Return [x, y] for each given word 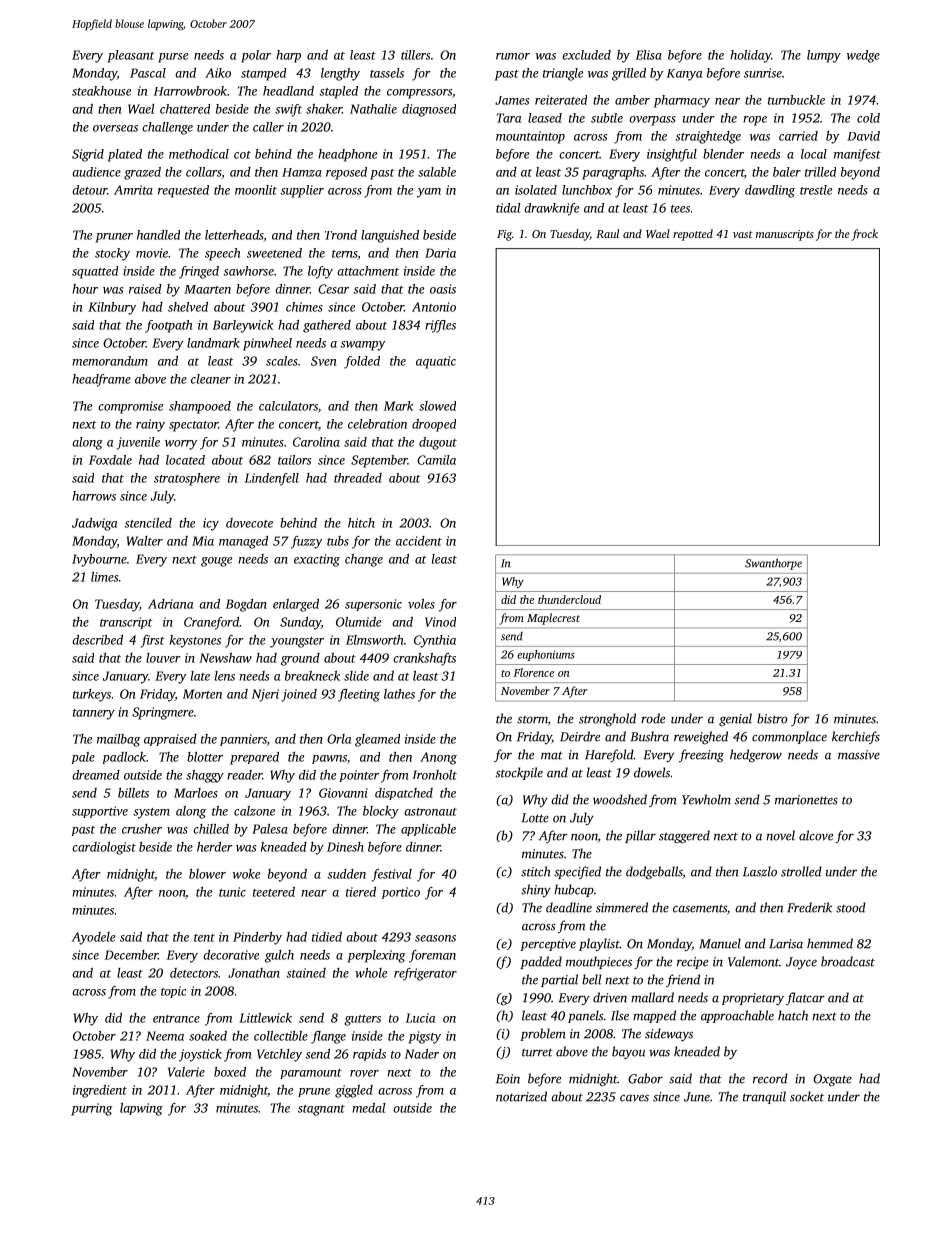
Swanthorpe [773, 564]
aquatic [436, 362]
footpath [168, 326]
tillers [415, 55]
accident [419, 541]
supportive [100, 812]
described [97, 640]
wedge [863, 56]
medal [369, 1108]
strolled [801, 871]
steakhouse [101, 91]
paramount [311, 1074]
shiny [536, 890]
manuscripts [785, 235]
